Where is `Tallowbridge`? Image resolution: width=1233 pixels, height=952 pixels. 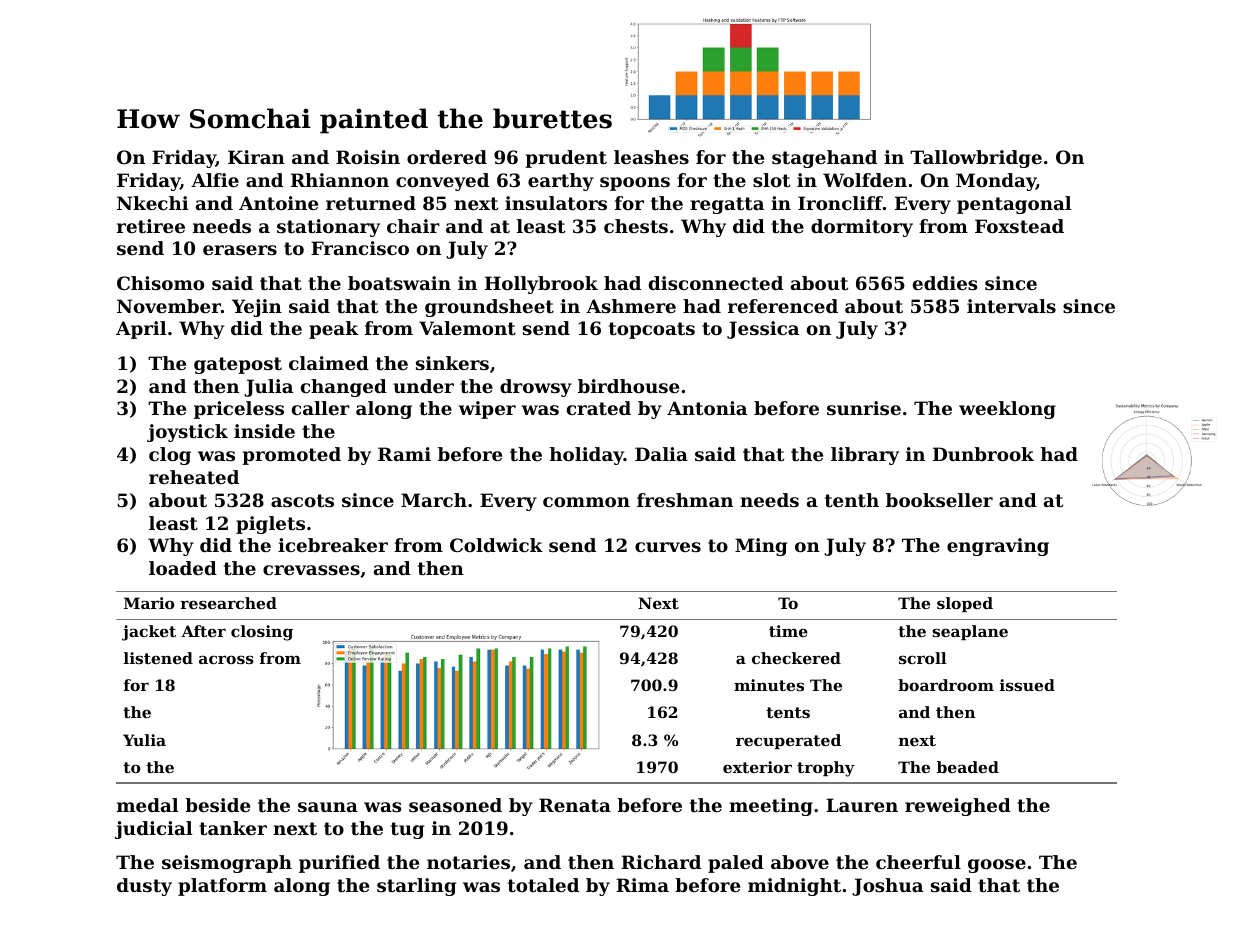
Tallowbridge is located at coordinates (976, 159).
